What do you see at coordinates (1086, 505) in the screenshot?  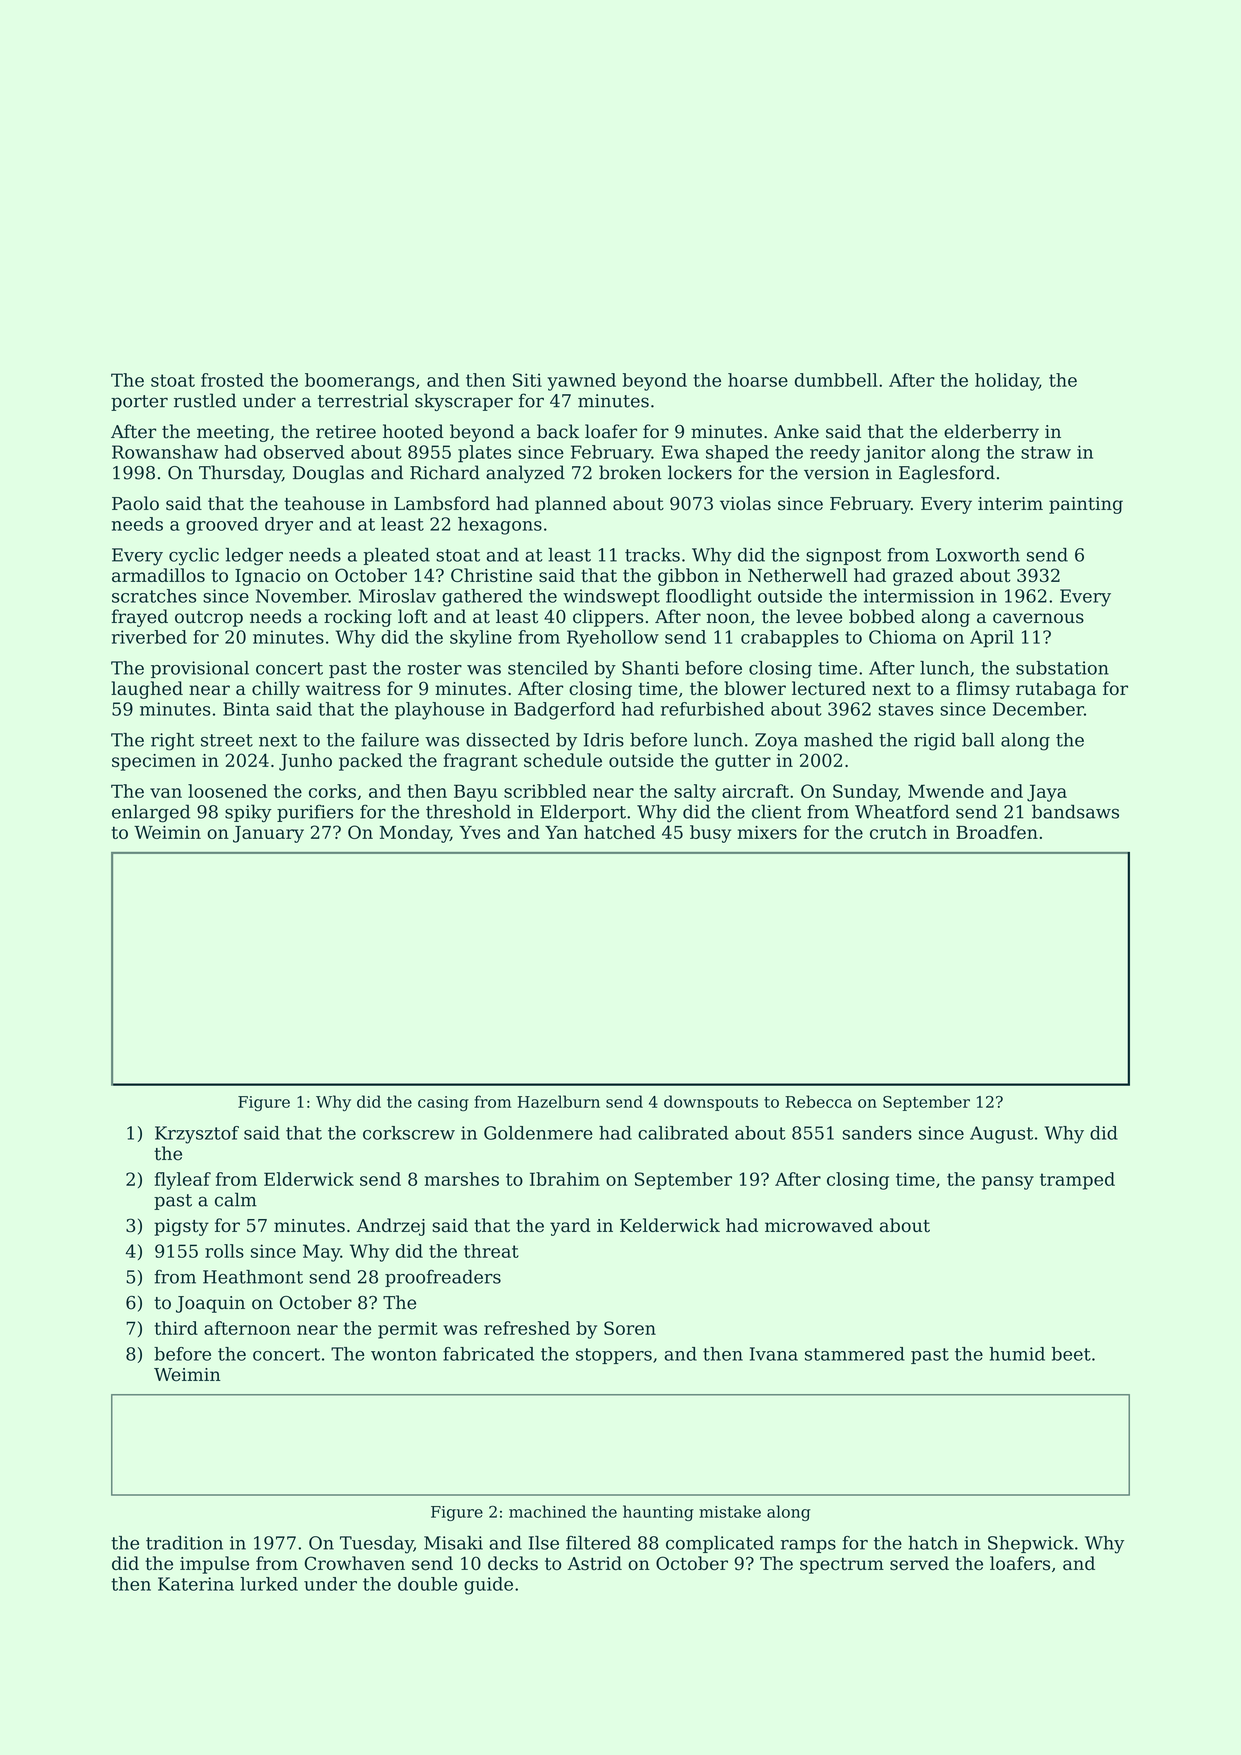 I see `painting` at bounding box center [1086, 505].
